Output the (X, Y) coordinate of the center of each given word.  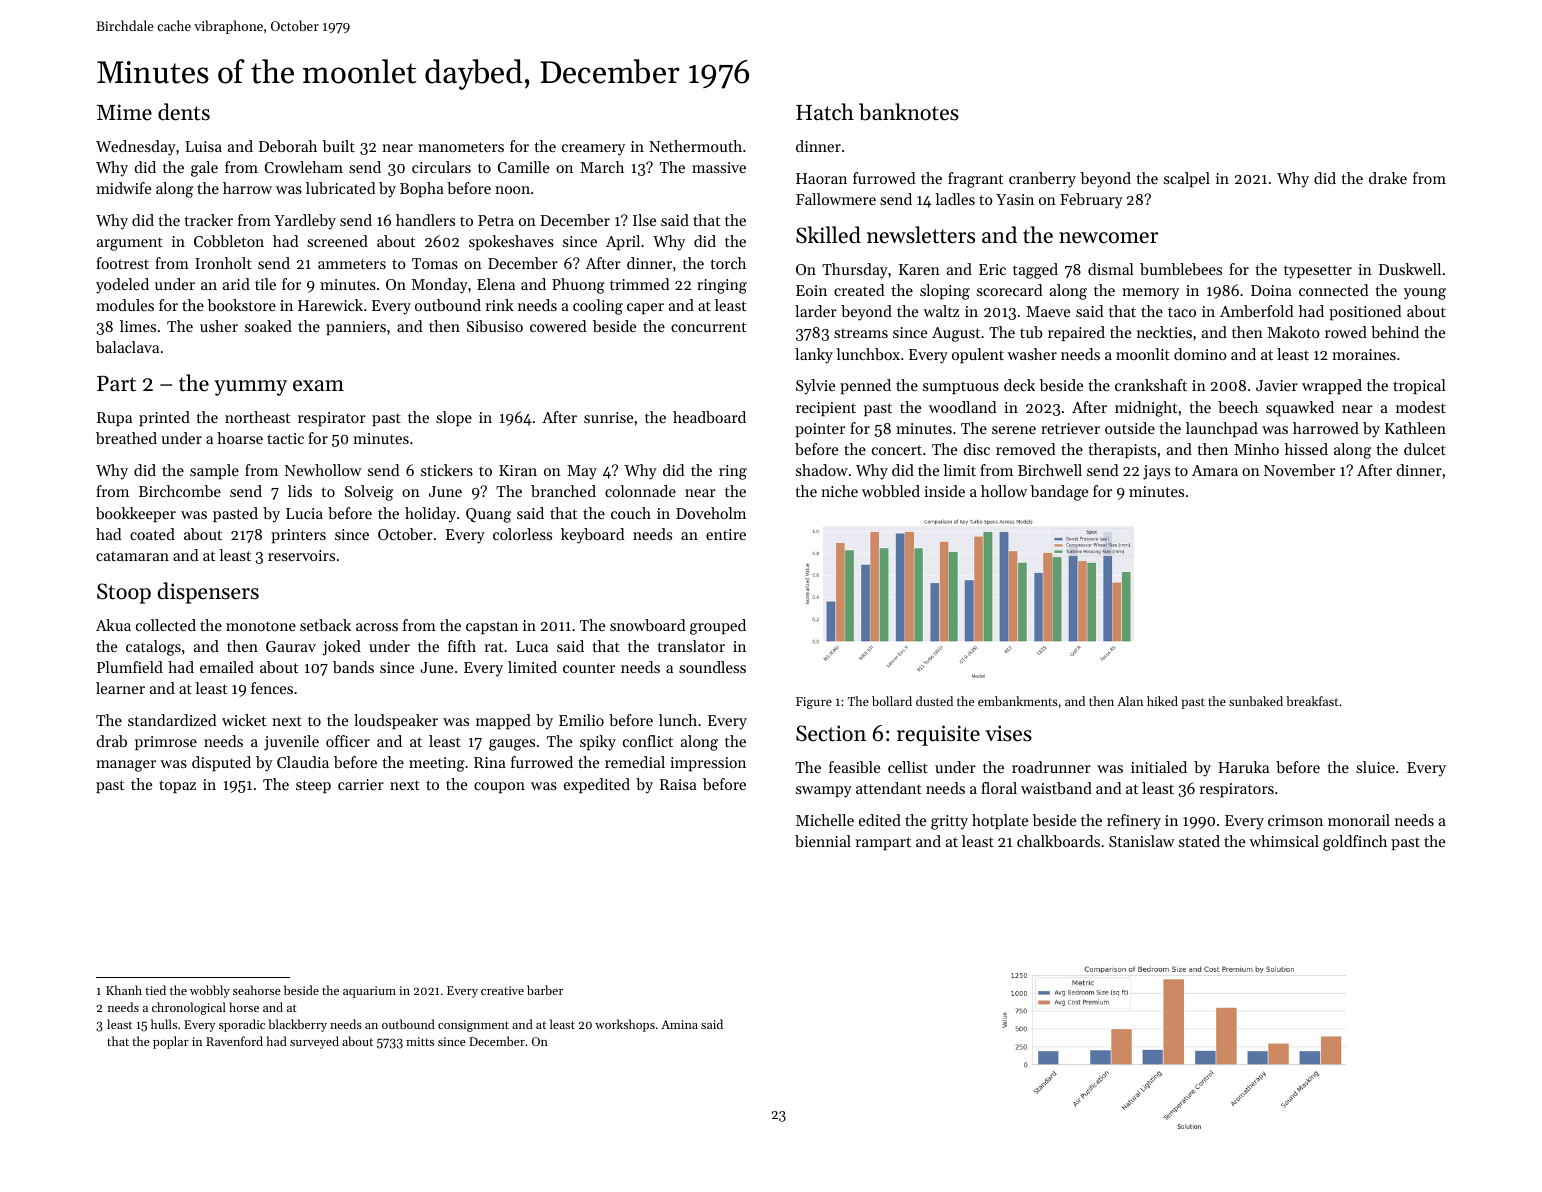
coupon (499, 787)
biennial (823, 841)
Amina (679, 1024)
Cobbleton (229, 241)
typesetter (1318, 272)
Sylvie (815, 387)
